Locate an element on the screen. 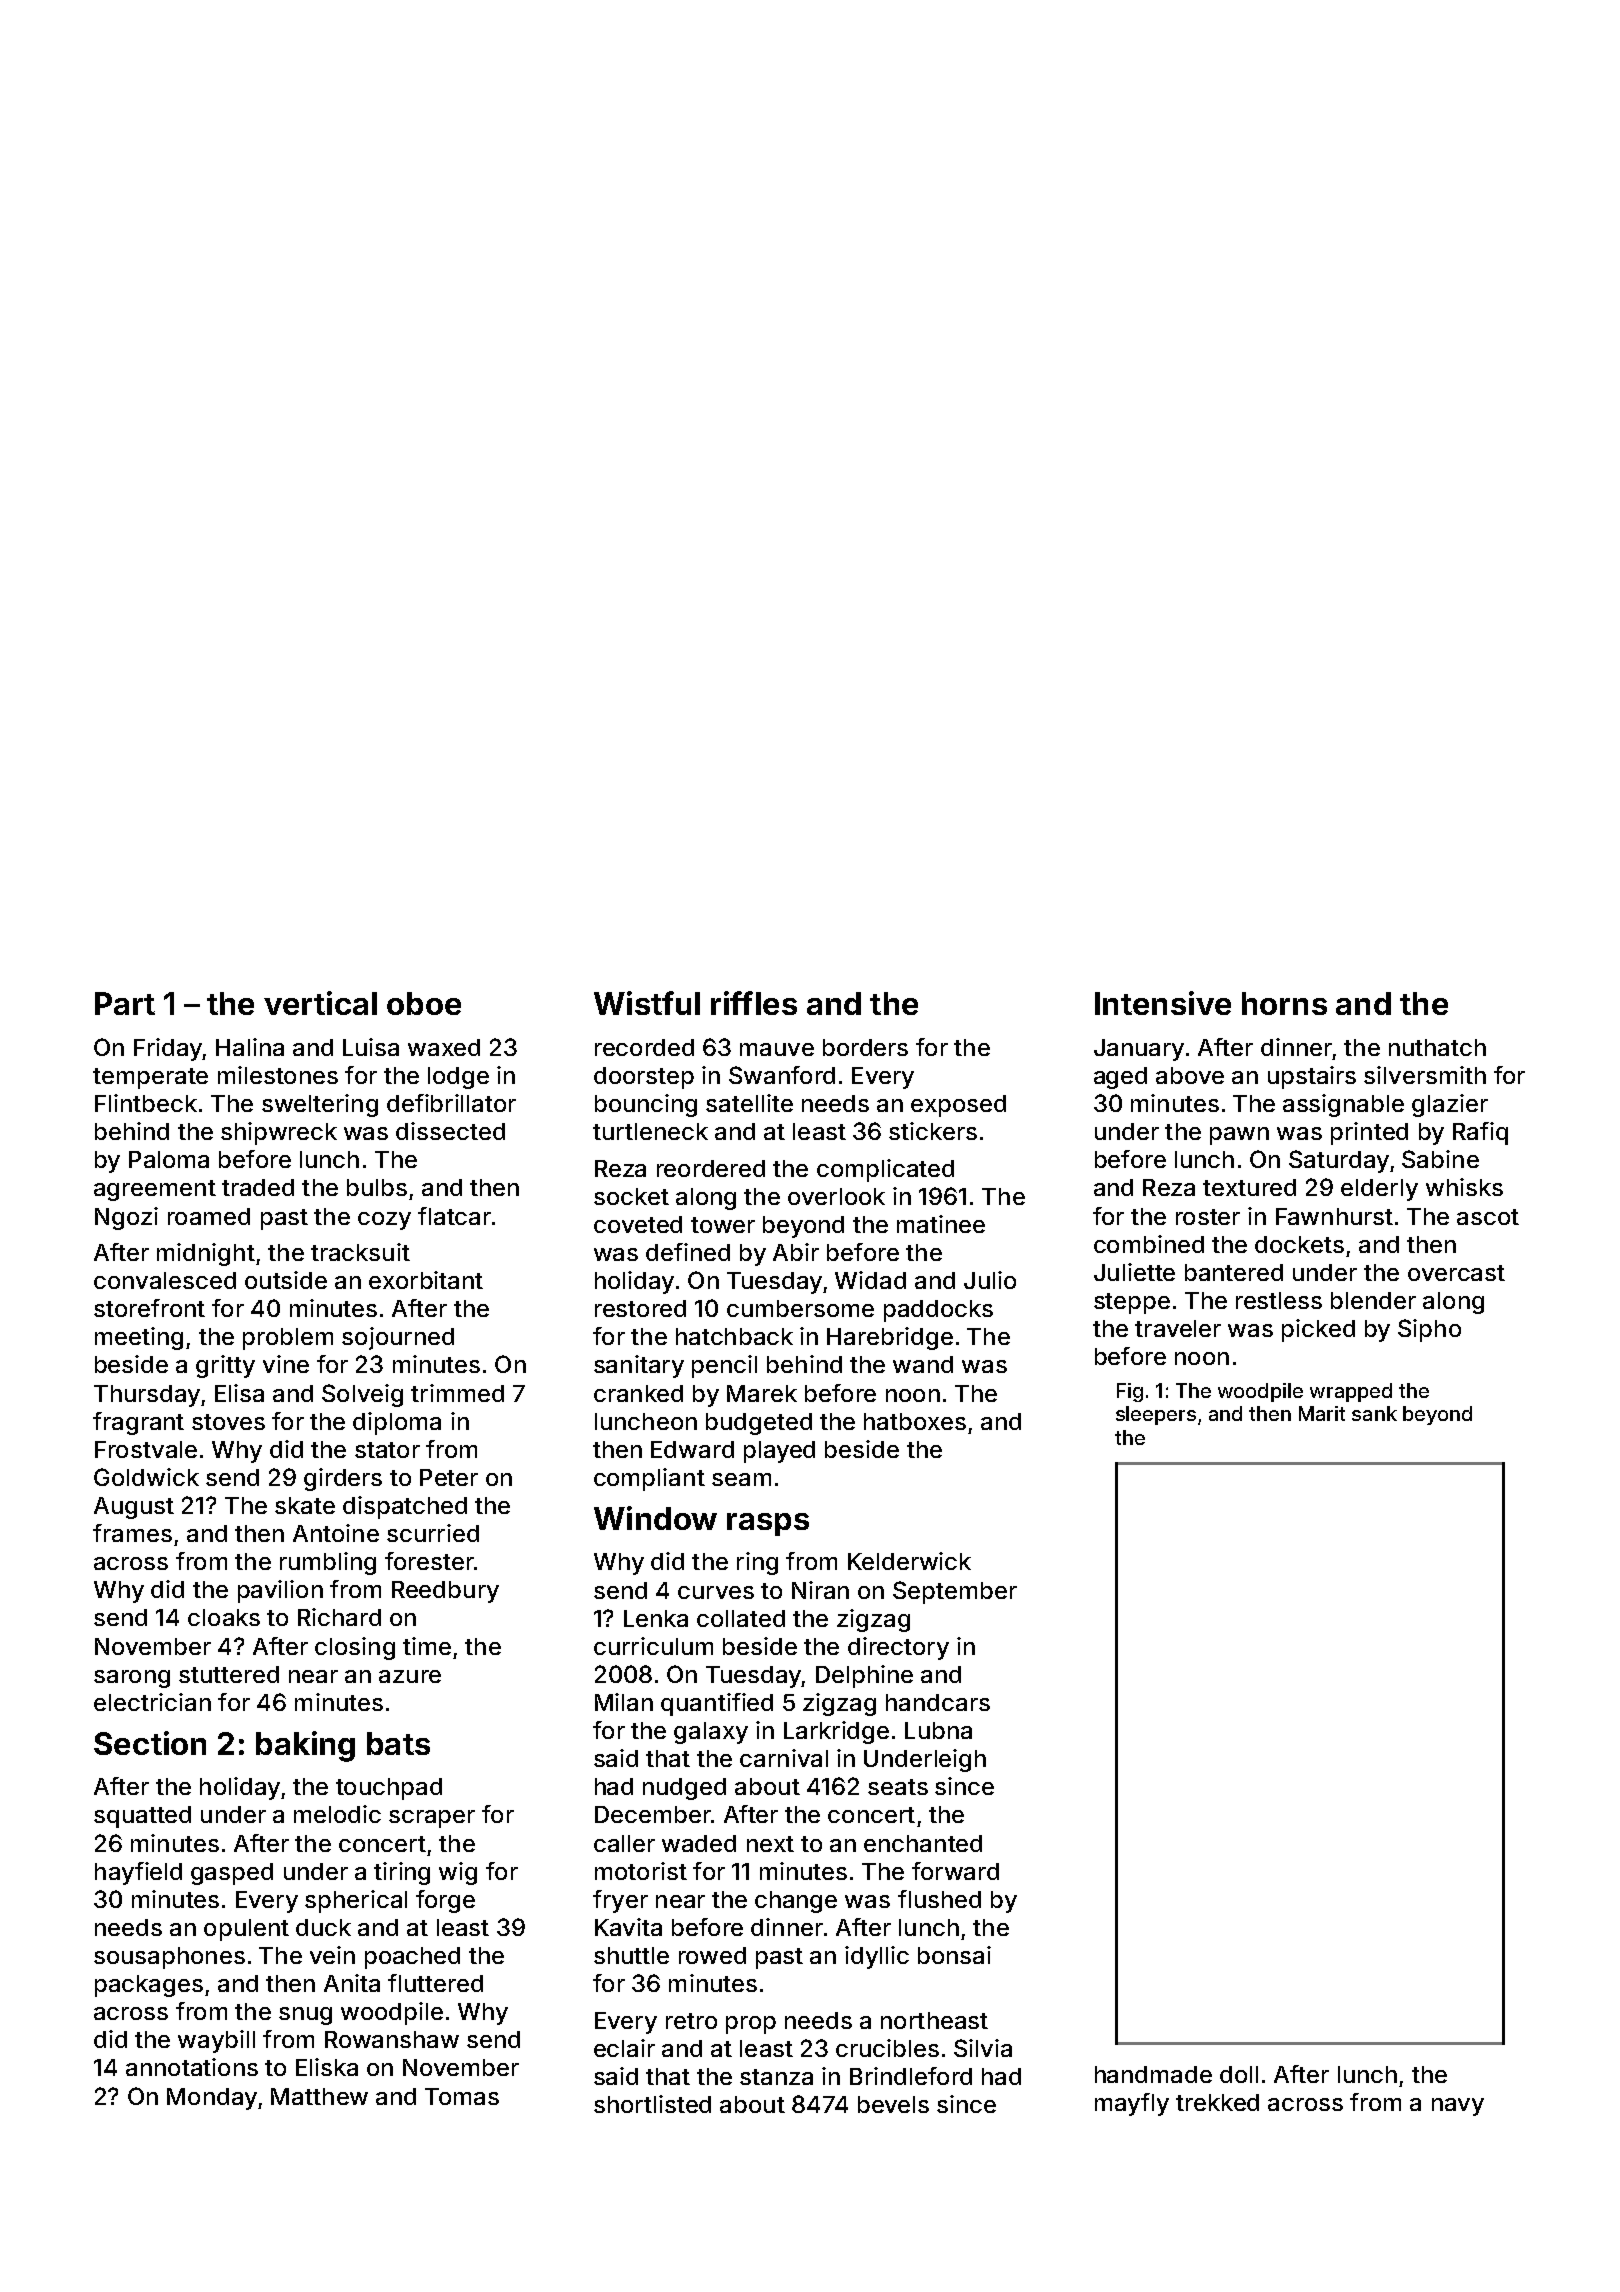 This screenshot has height=2292, width=1620. fragrant is located at coordinates (138, 1423).
